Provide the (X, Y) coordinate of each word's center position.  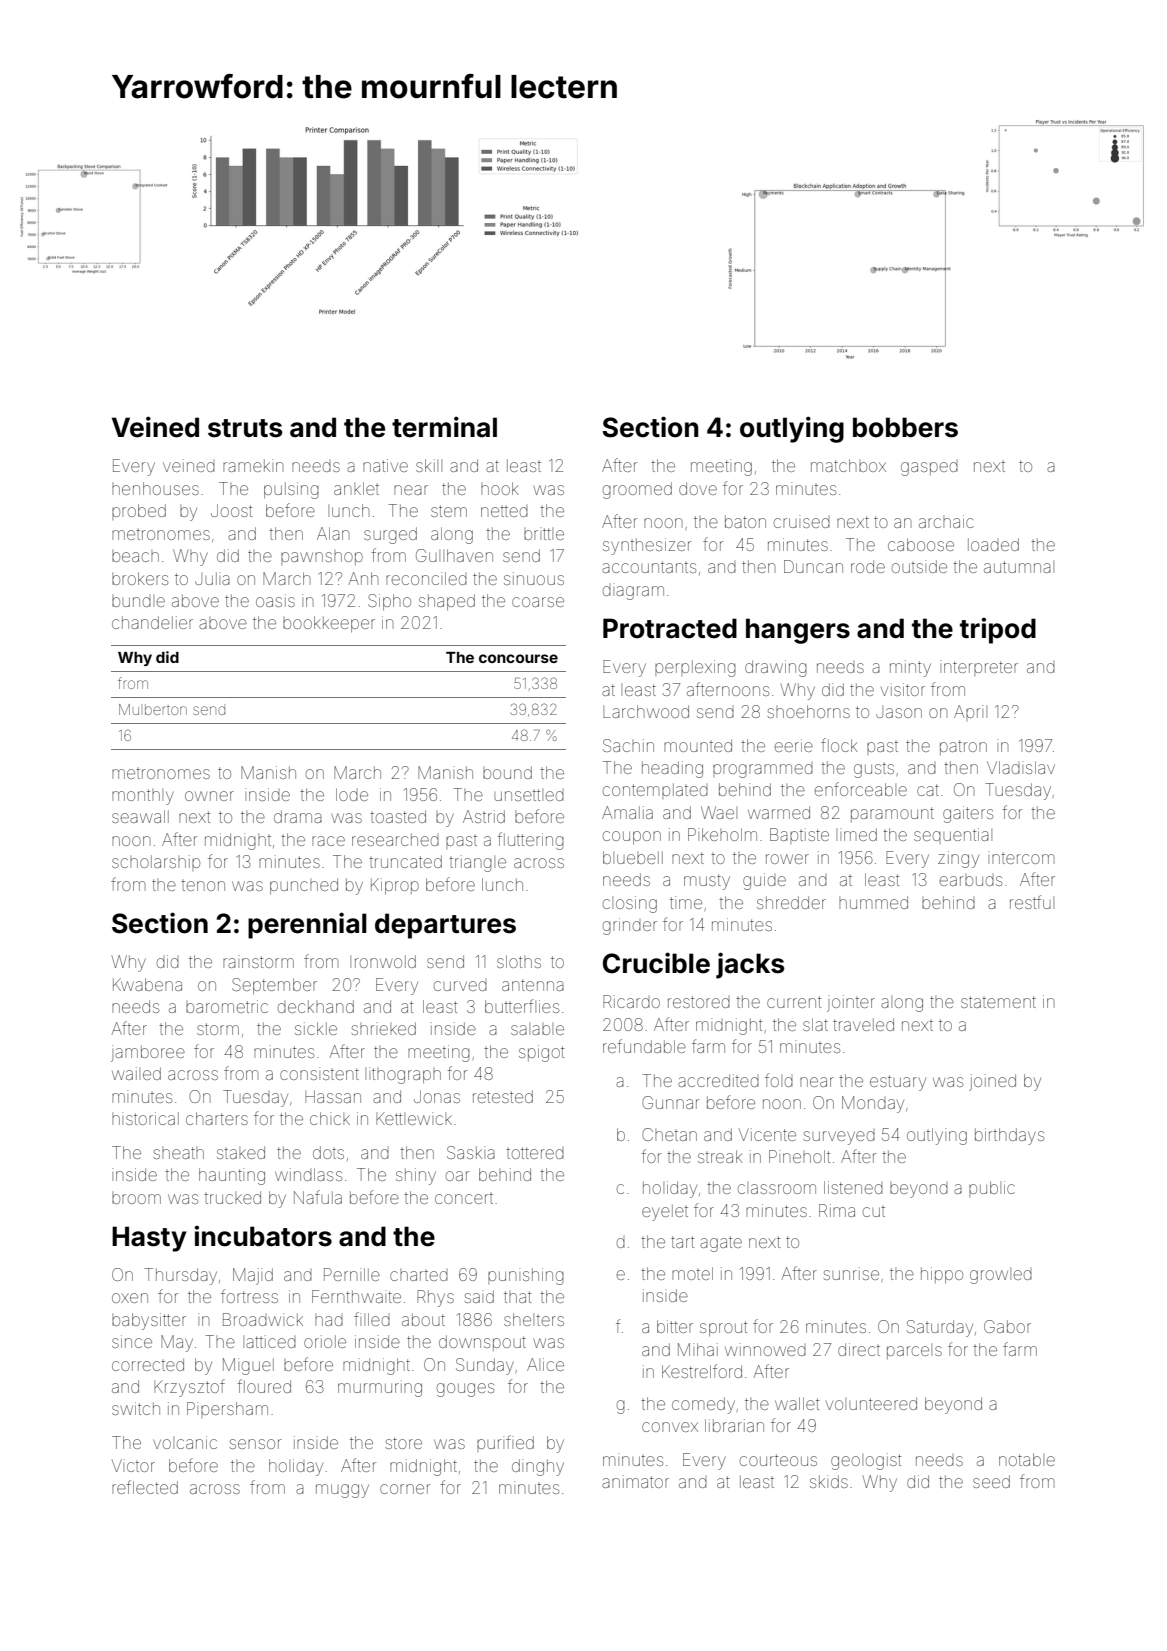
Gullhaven (454, 555)
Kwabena (147, 984)
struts (245, 428)
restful (1032, 902)
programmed (763, 771)
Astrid (484, 816)
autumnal (1019, 567)
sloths (519, 961)
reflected (145, 1487)
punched (304, 886)
